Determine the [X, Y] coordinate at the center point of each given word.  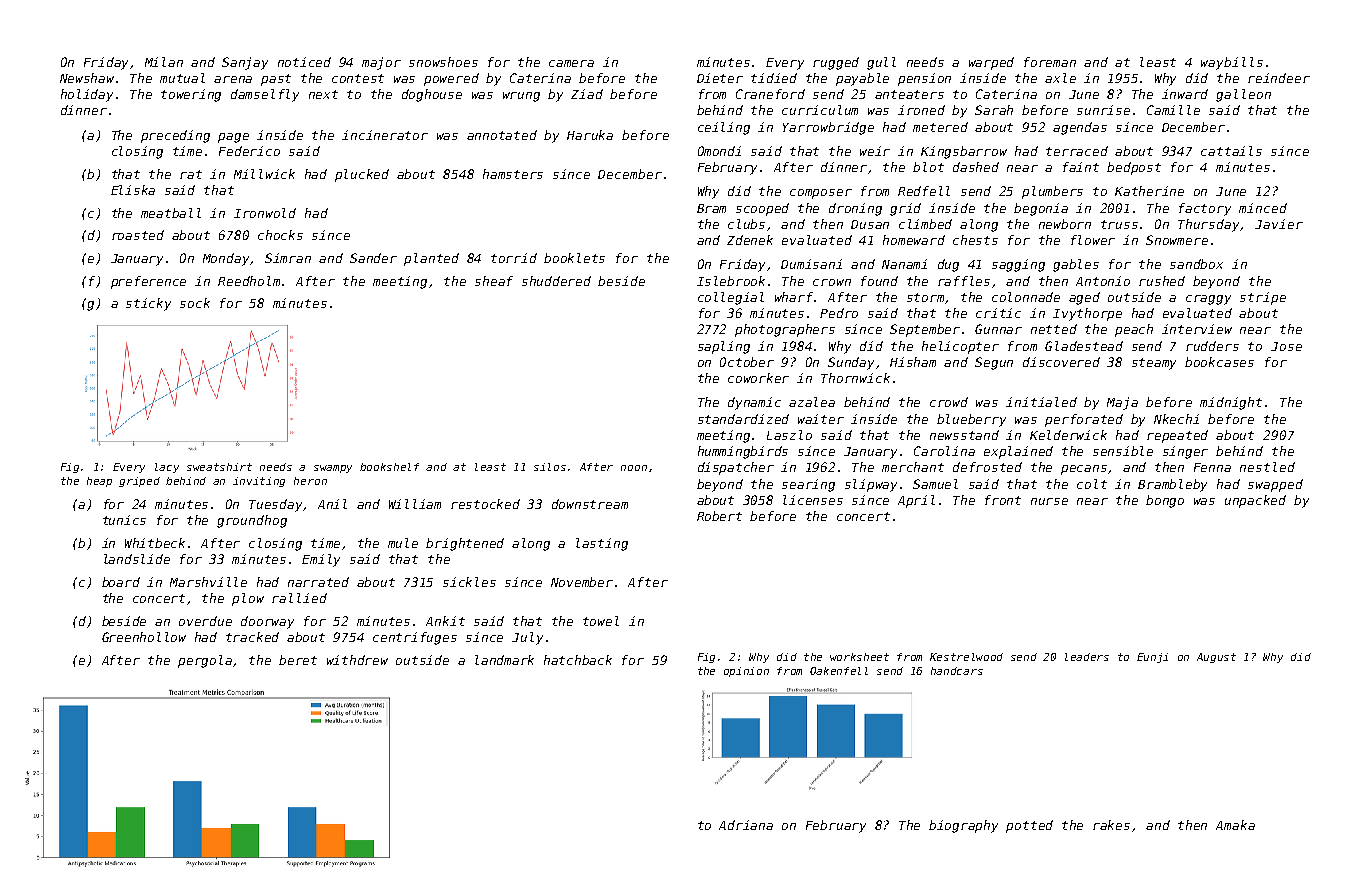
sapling [724, 347]
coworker [758, 378]
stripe [1263, 298]
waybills [1232, 63]
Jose [1286, 346]
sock [195, 303]
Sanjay [245, 63]
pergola [206, 661]
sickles [469, 582]
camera [571, 63]
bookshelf [389, 467]
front [1003, 500]
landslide [137, 559]
